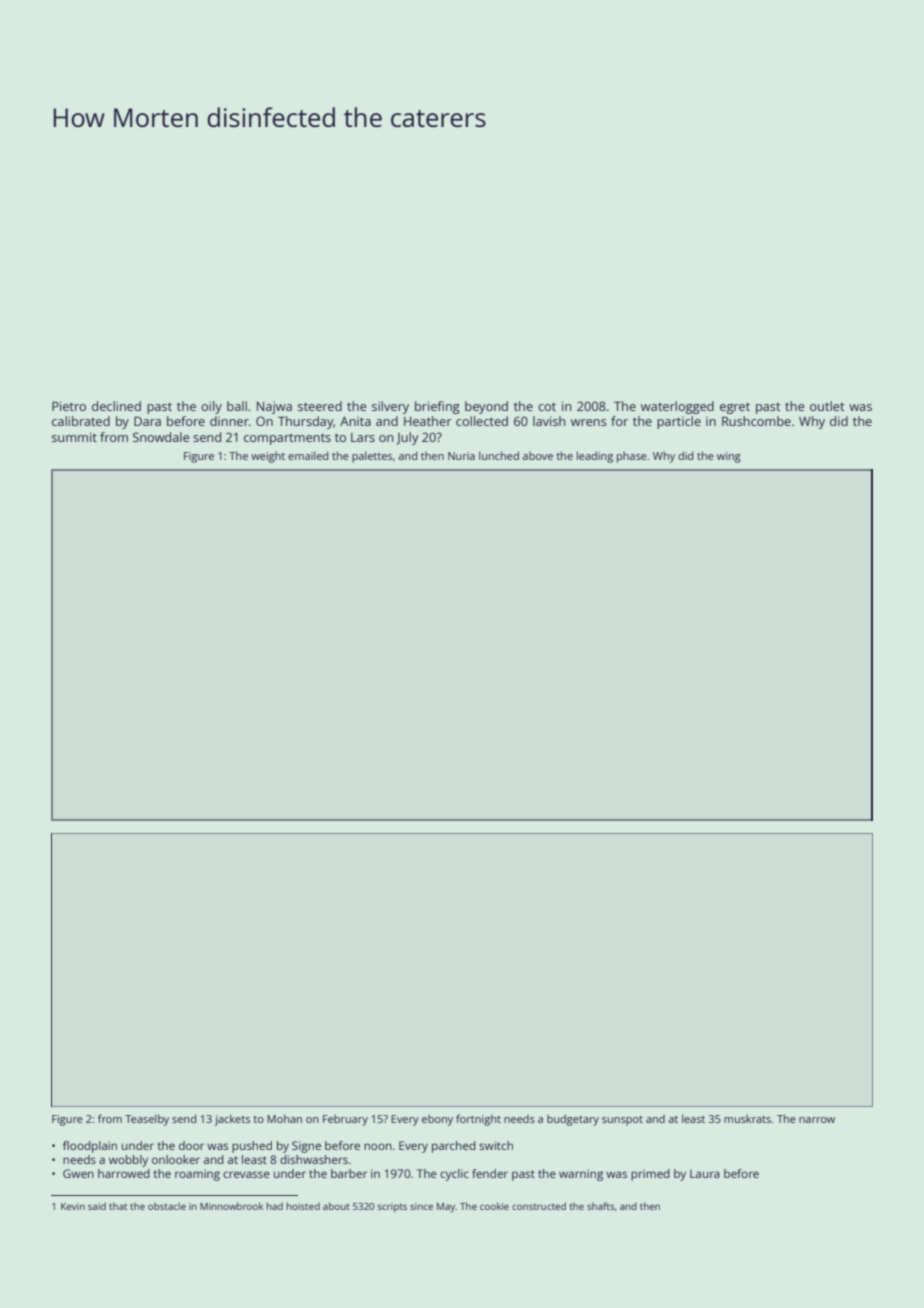 The width and height of the page is (924, 1308). What do you see at coordinates (69, 406) in the page?
I see `Pietro` at bounding box center [69, 406].
